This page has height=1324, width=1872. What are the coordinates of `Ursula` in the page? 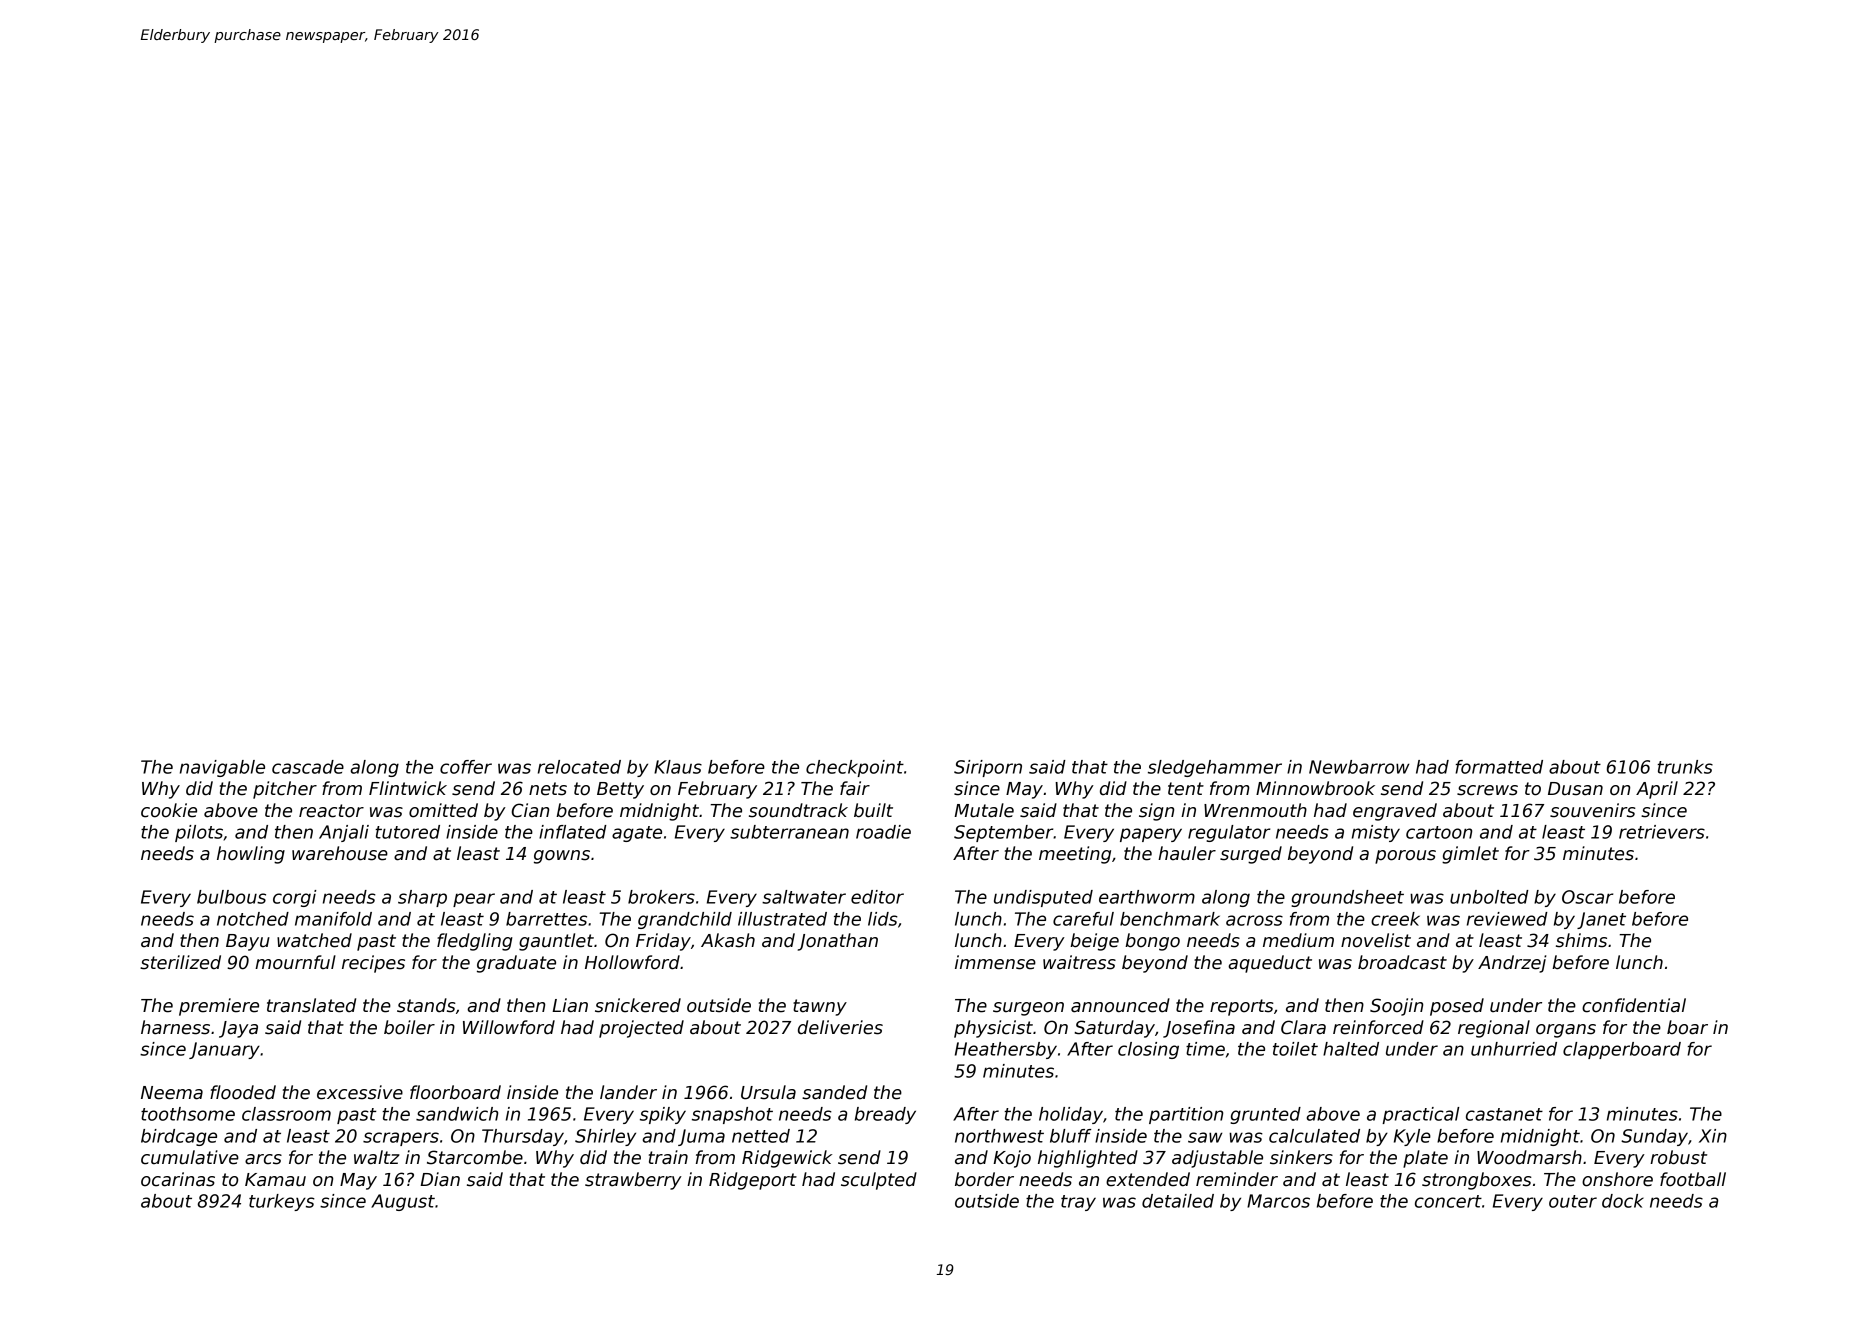 It's located at (768, 1092).
